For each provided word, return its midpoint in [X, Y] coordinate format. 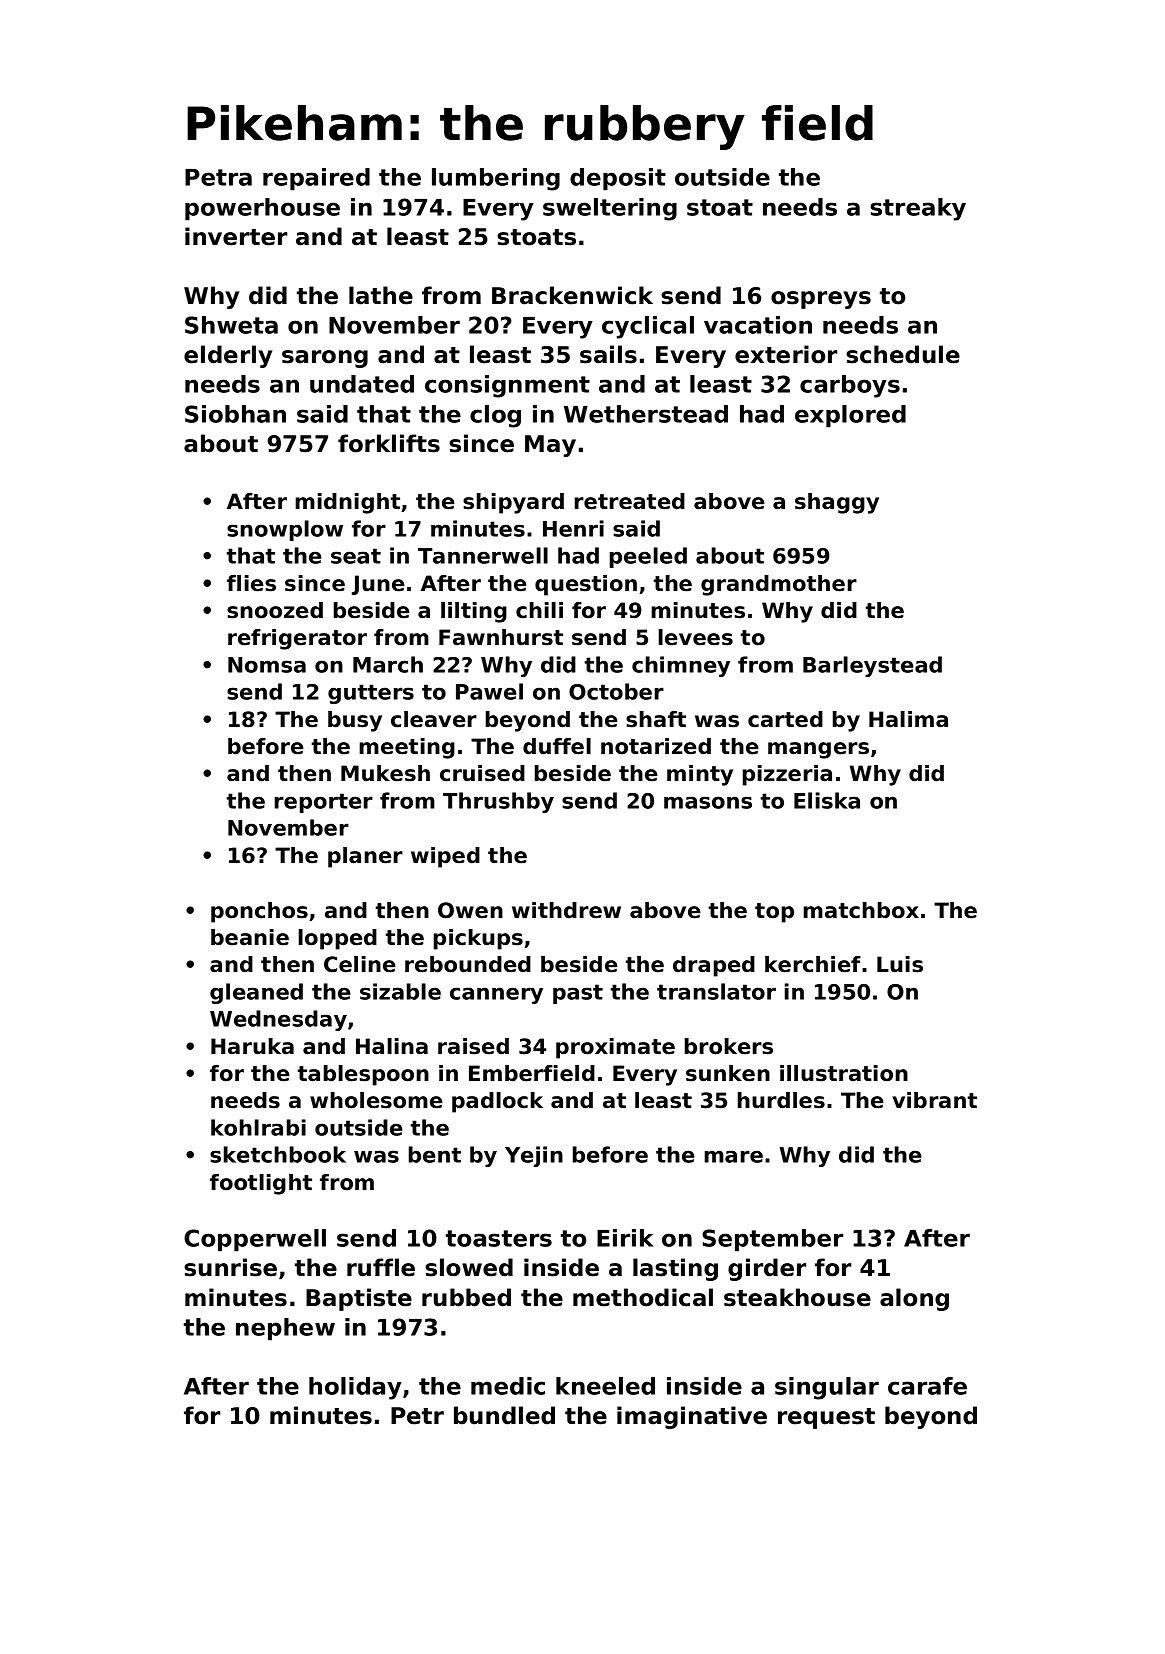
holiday [355, 1388]
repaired [316, 179]
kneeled [605, 1386]
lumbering [496, 179]
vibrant [934, 1100]
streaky [918, 209]
